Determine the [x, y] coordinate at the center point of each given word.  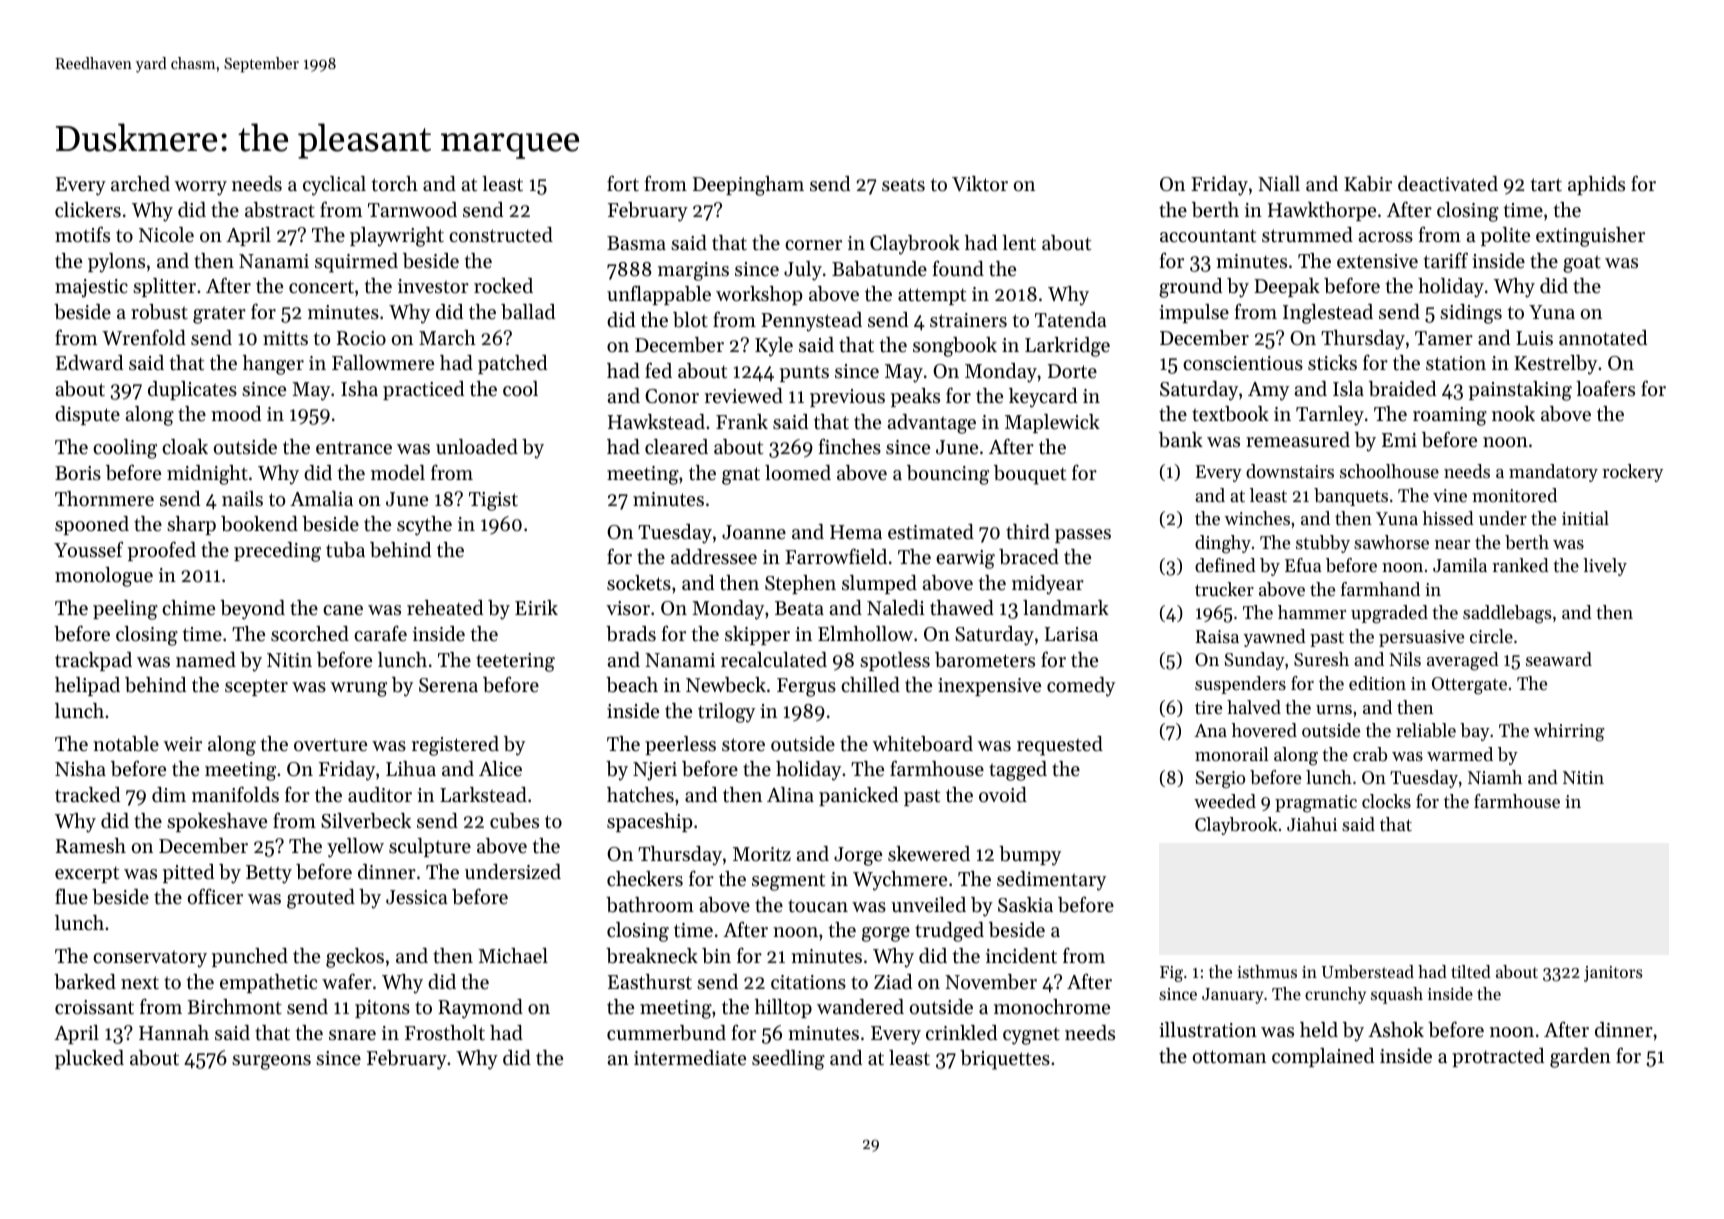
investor [433, 286]
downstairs [1290, 471]
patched [512, 364]
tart [1546, 185]
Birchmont [234, 1006]
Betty [269, 874]
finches [850, 446]
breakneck [652, 956]
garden [1580, 1058]
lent [1019, 243]
